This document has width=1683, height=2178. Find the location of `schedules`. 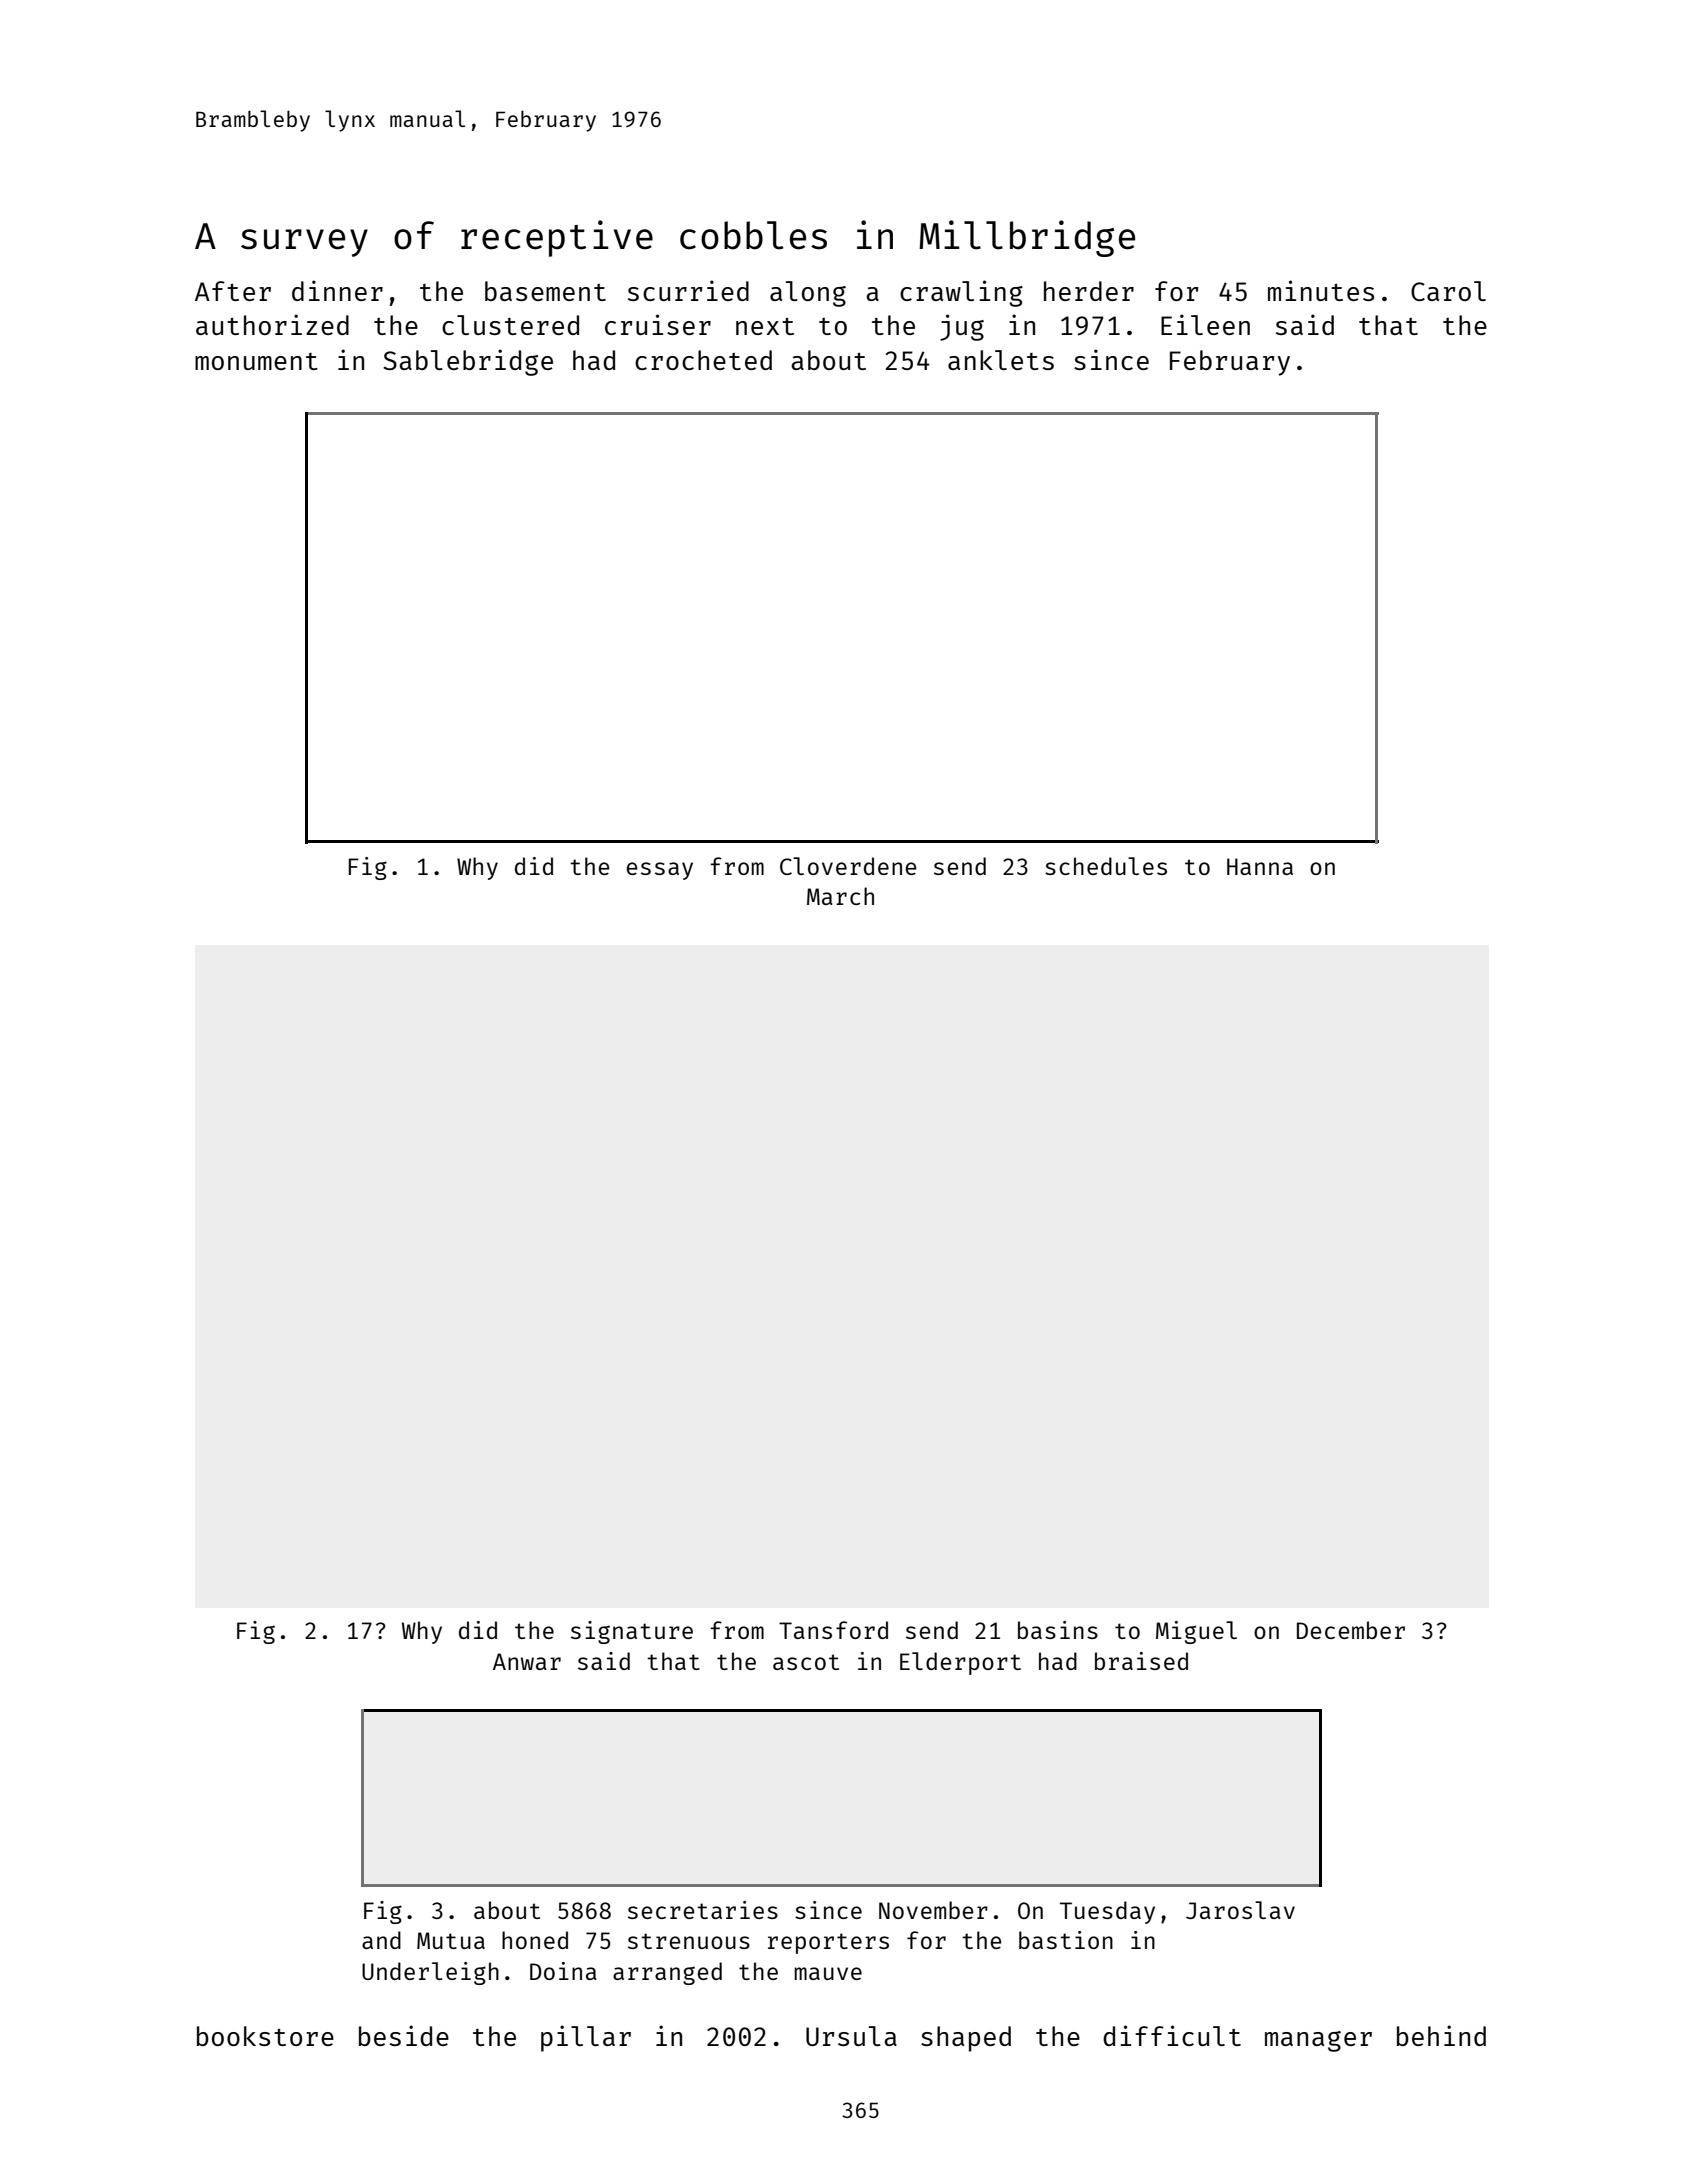

schedules is located at coordinates (1106, 866).
